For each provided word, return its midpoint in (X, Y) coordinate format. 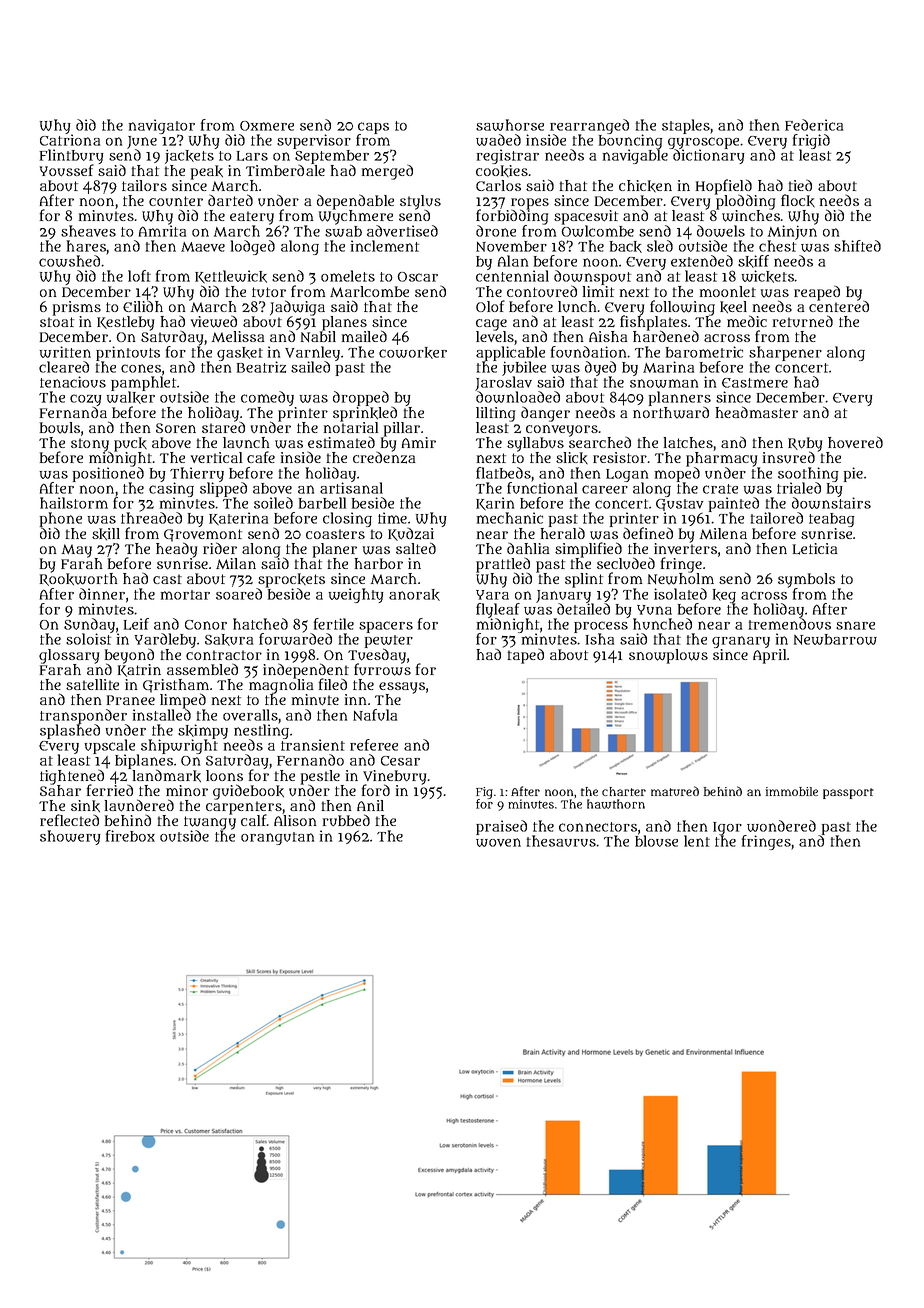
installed (162, 715)
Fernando (310, 760)
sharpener (785, 353)
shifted (857, 246)
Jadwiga (297, 308)
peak (207, 172)
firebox (130, 836)
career (605, 489)
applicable (510, 353)
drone (496, 231)
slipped (223, 490)
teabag (831, 520)
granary (741, 642)
